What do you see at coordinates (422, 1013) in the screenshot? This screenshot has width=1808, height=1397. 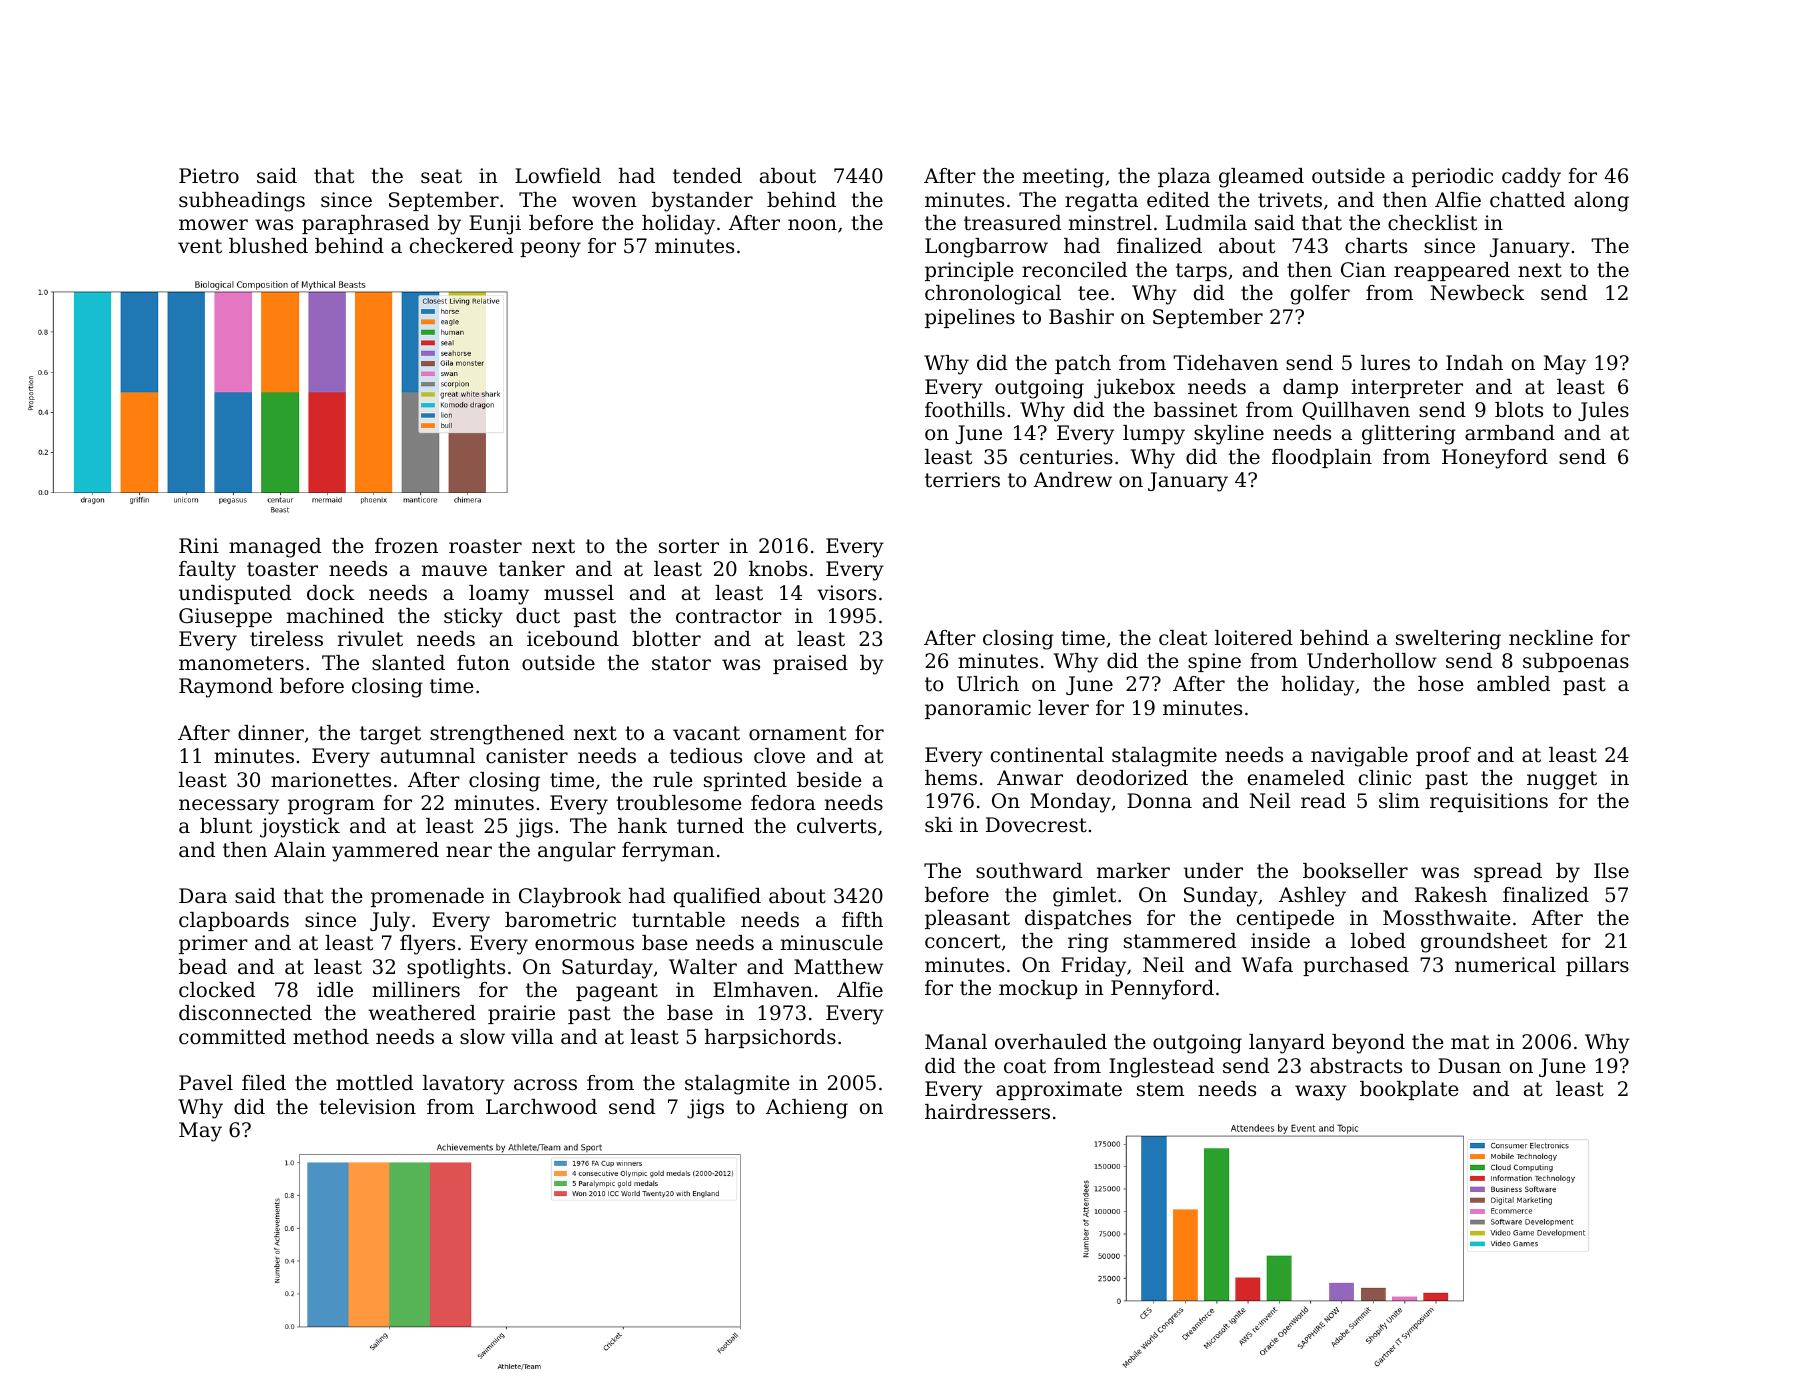 I see `weathered` at bounding box center [422, 1013].
